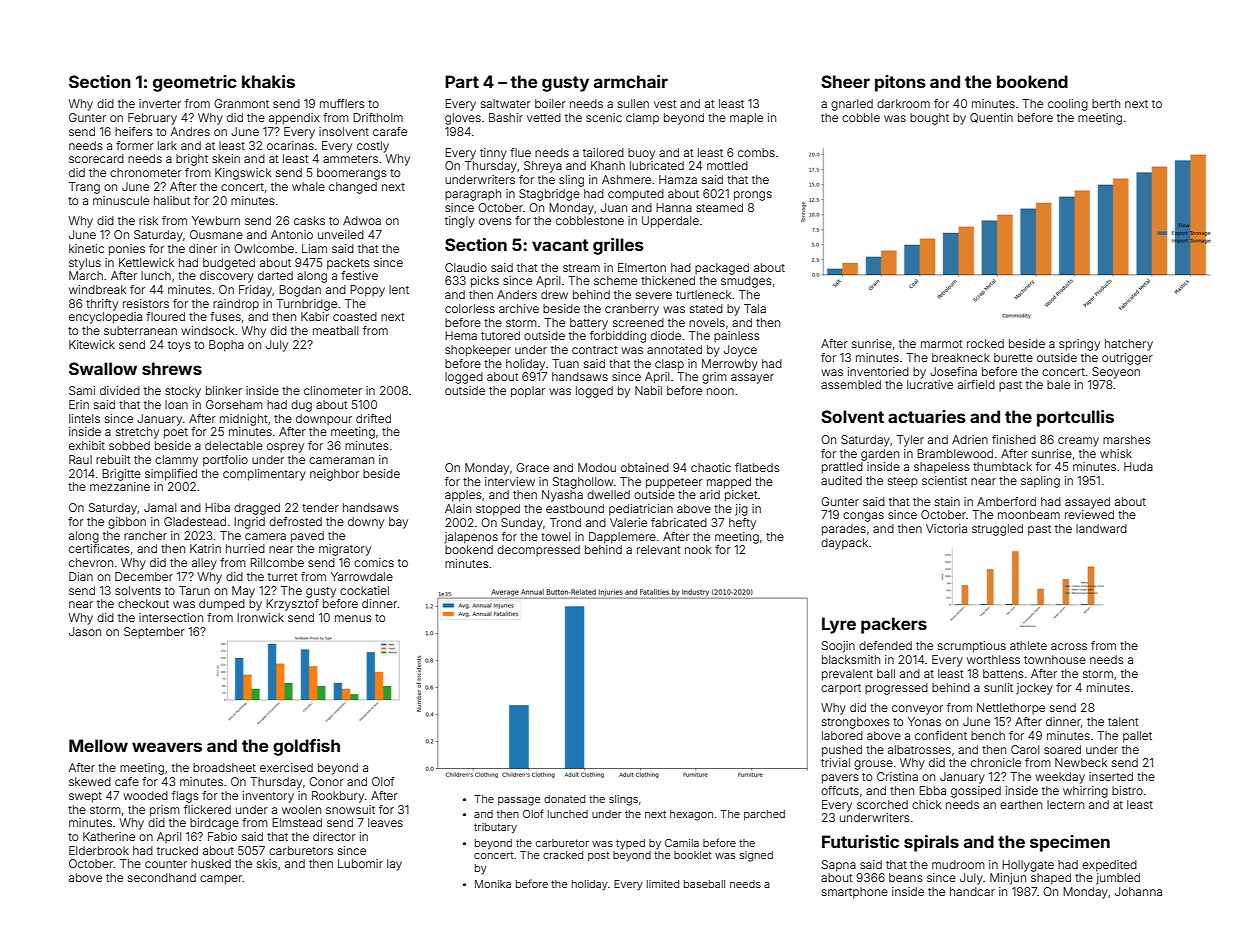  Describe the element at coordinates (729, 483) in the screenshot. I see `mapped` at that location.
